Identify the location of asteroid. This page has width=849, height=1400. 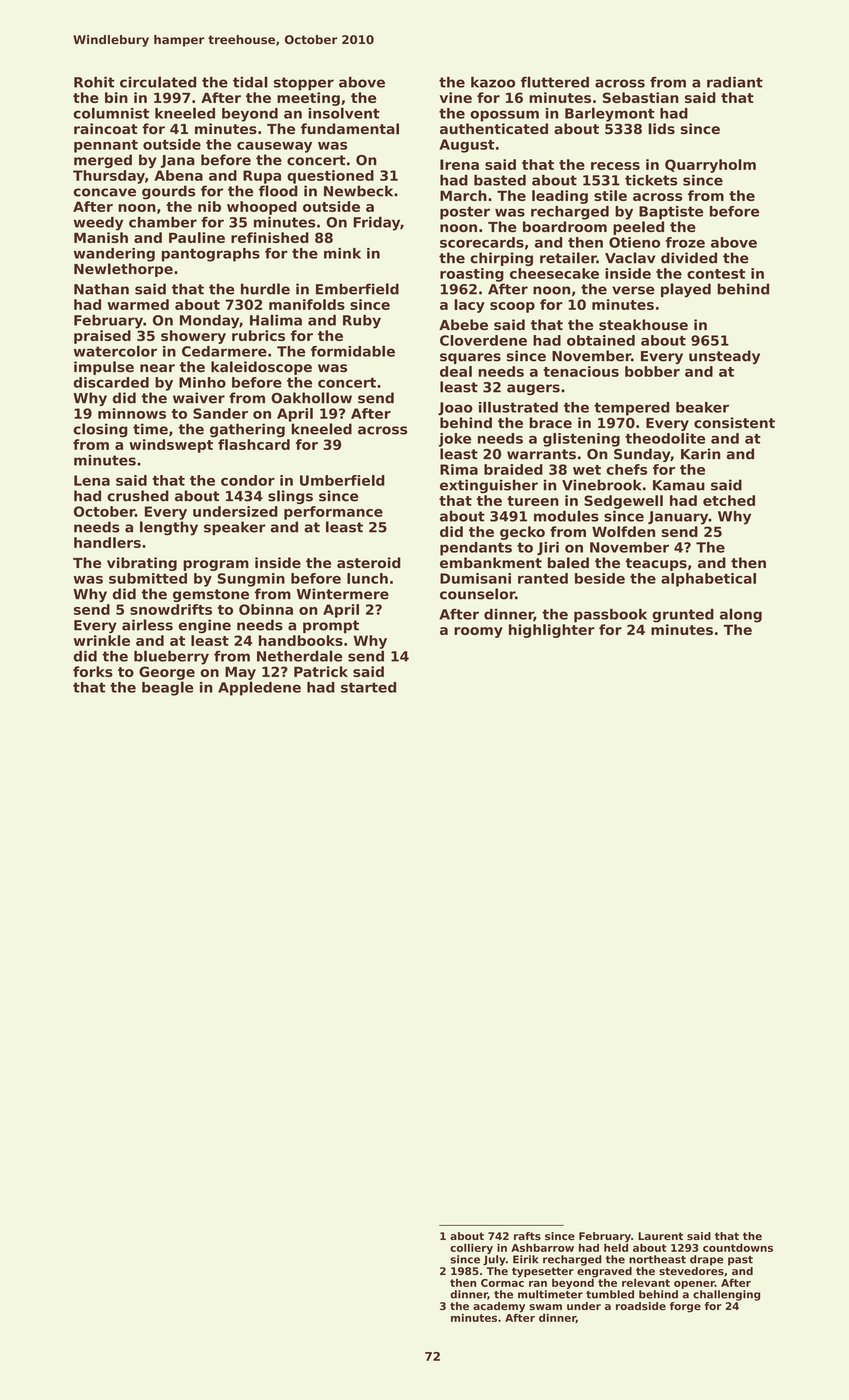
(369, 562).
